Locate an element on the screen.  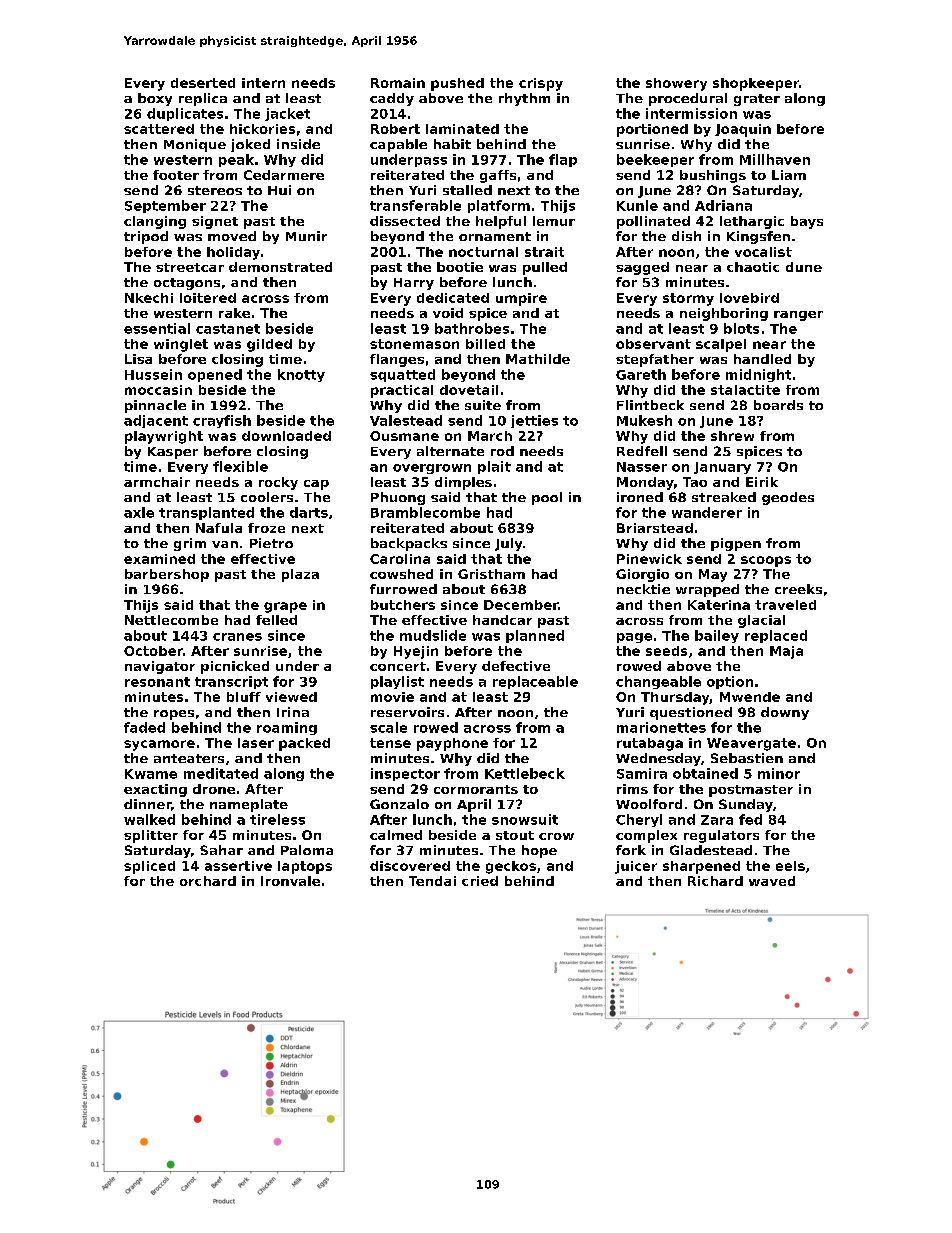
downy is located at coordinates (785, 713).
